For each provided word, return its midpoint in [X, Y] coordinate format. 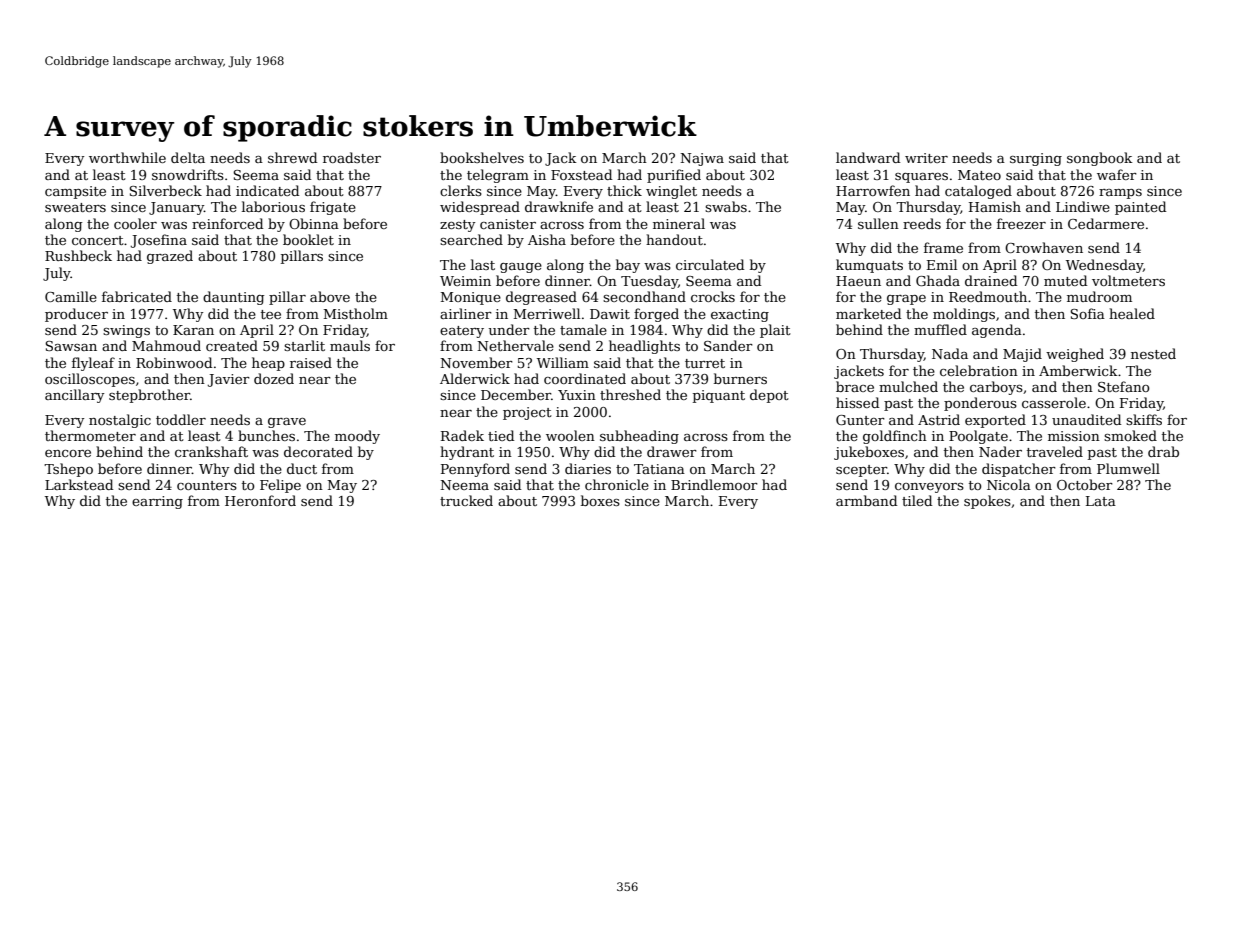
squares [921, 178]
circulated [710, 264]
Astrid [939, 419]
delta [188, 157]
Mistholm [356, 313]
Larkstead [79, 484]
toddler [181, 419]
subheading [639, 437]
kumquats [869, 266]
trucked [466, 500]
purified [674, 176]
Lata [1101, 501]
